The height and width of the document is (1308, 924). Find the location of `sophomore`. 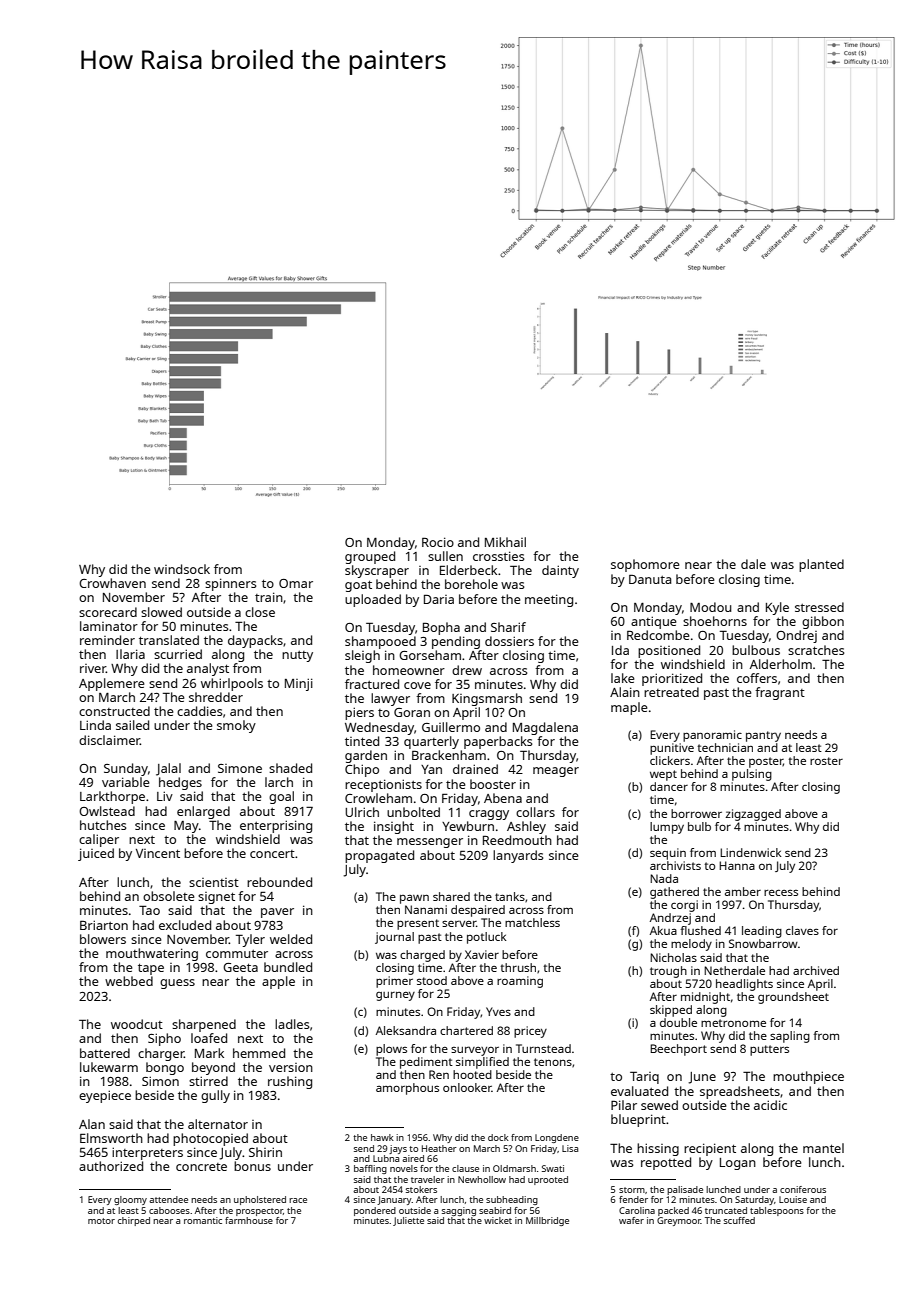

sophomore is located at coordinates (645, 565).
